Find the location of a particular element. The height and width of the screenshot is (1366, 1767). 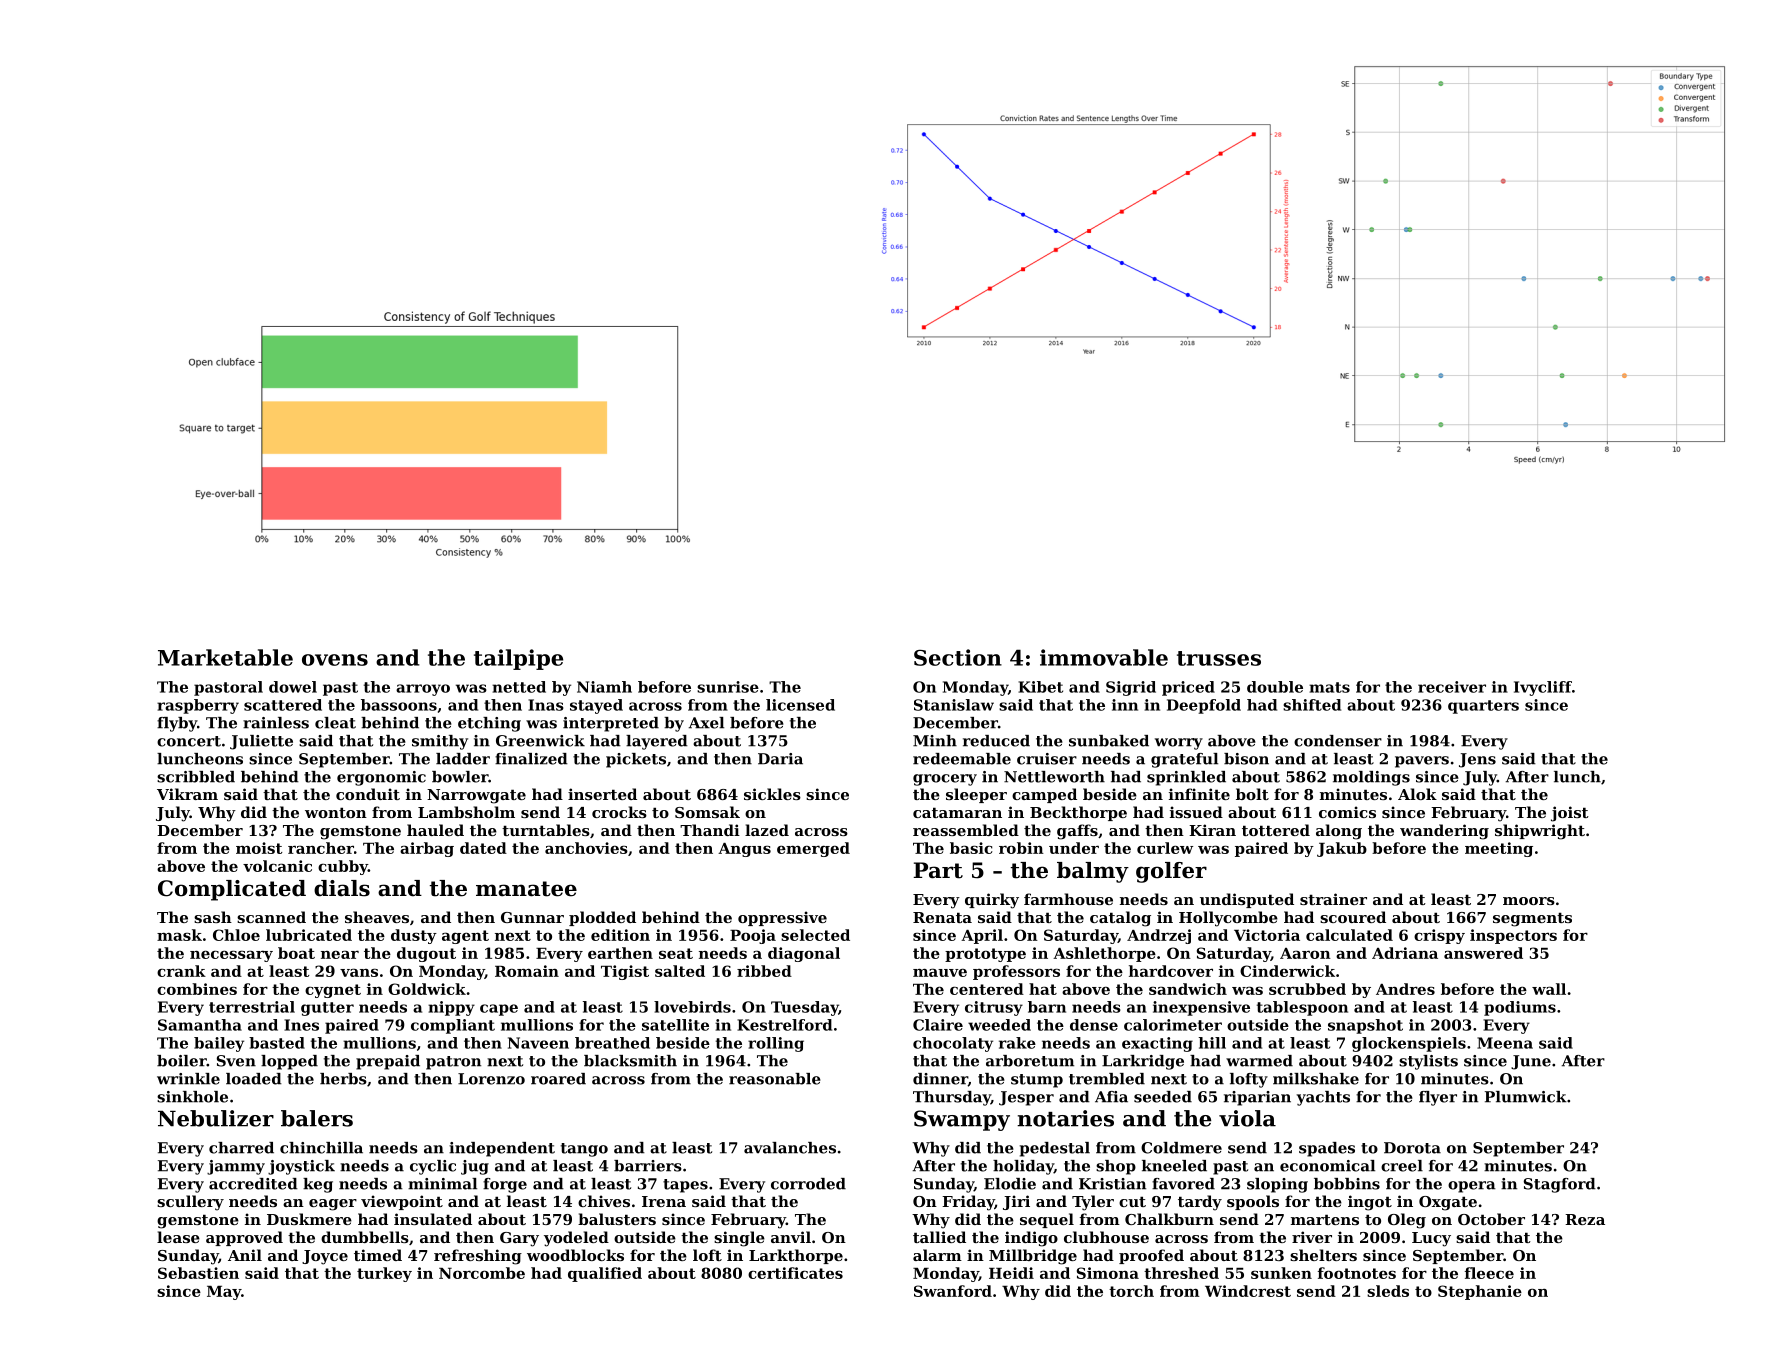

selected is located at coordinates (815, 935).
